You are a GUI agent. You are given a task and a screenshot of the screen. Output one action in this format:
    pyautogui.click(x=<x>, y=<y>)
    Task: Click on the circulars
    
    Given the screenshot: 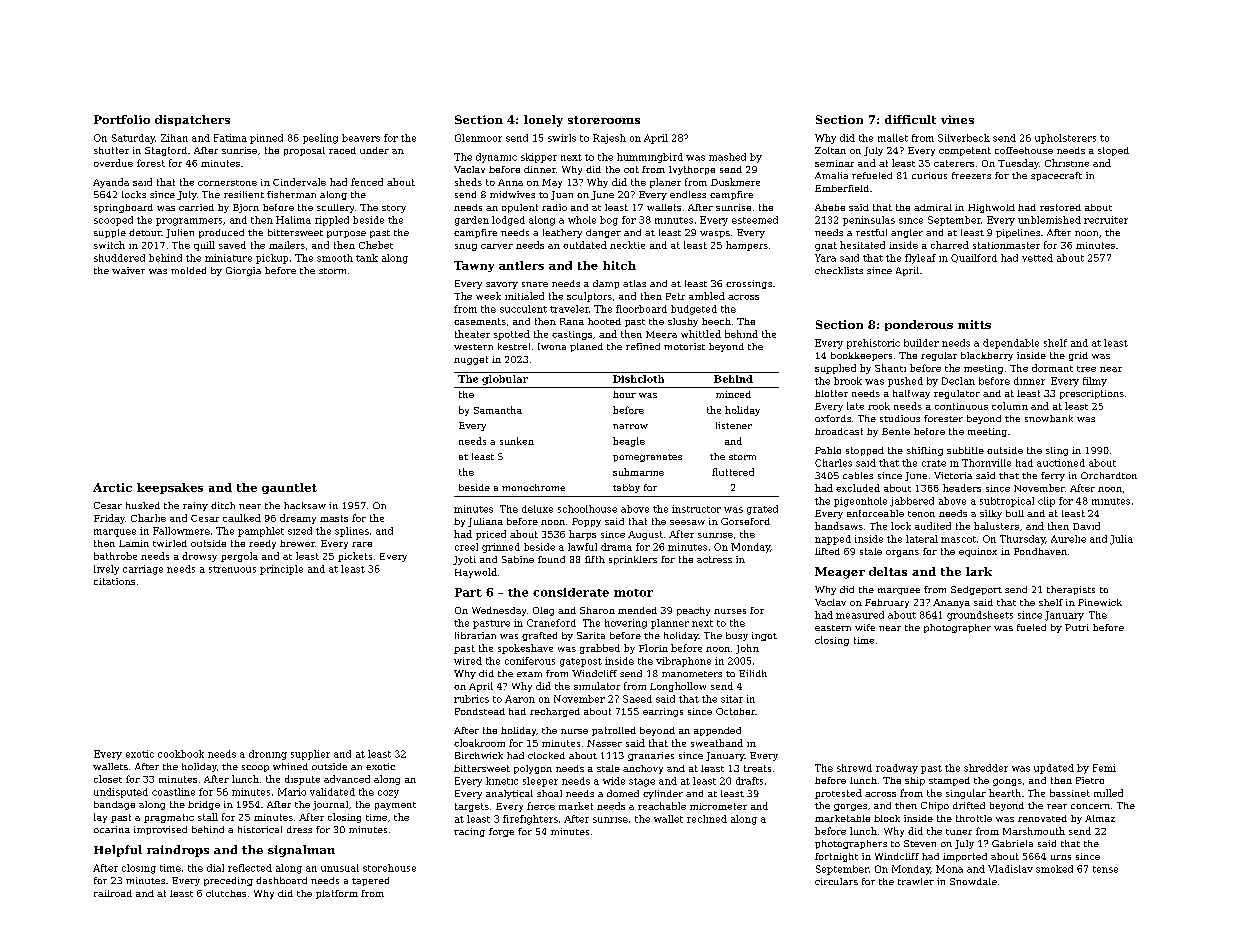 What is the action you would take?
    pyautogui.click(x=836, y=881)
